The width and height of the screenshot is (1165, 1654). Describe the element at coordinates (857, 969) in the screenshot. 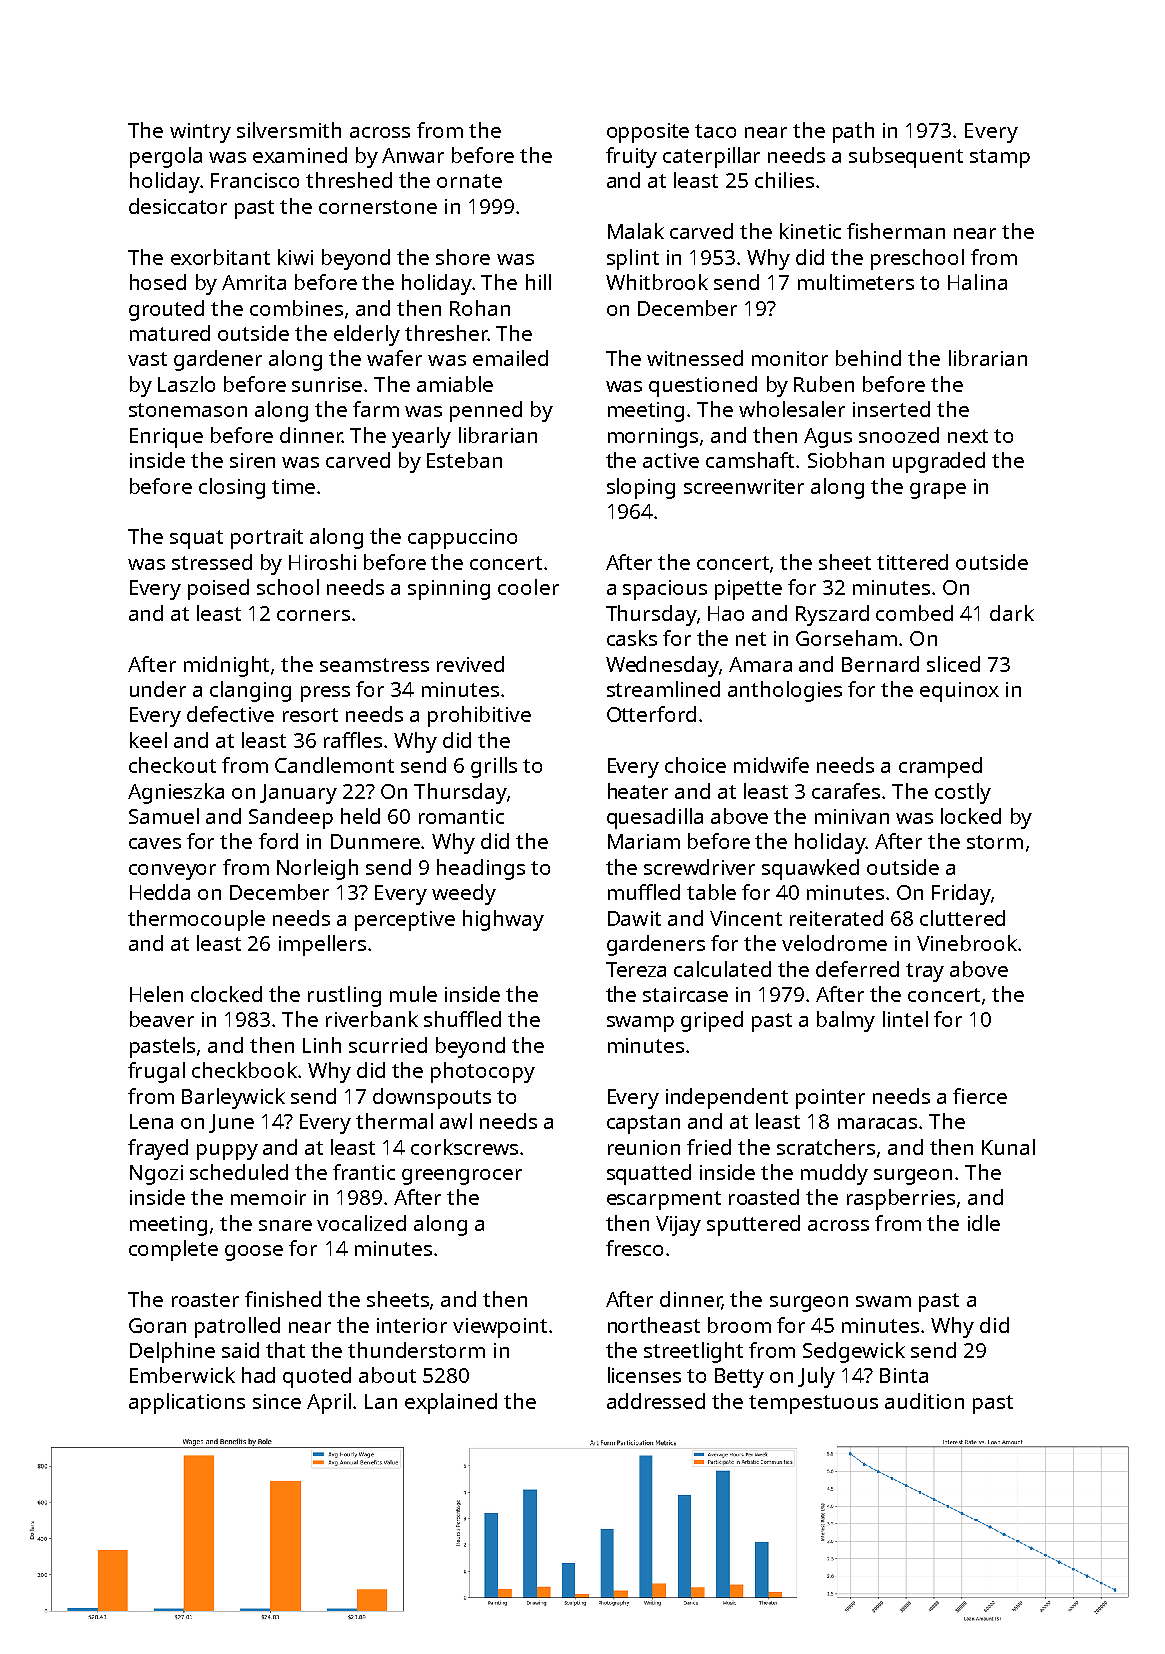

I see `deferred` at that location.
